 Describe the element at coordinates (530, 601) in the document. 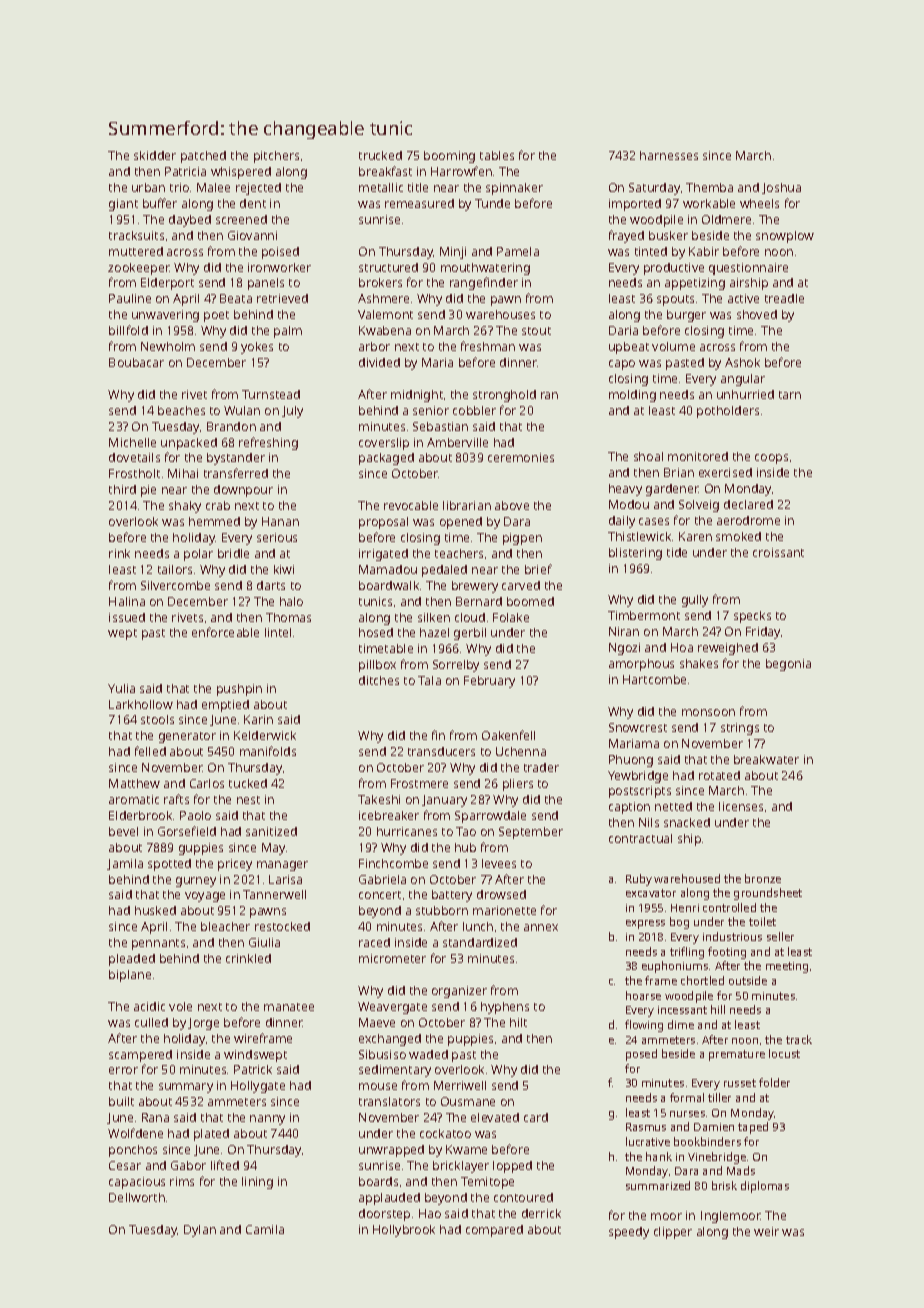

I see `boomed` at that location.
